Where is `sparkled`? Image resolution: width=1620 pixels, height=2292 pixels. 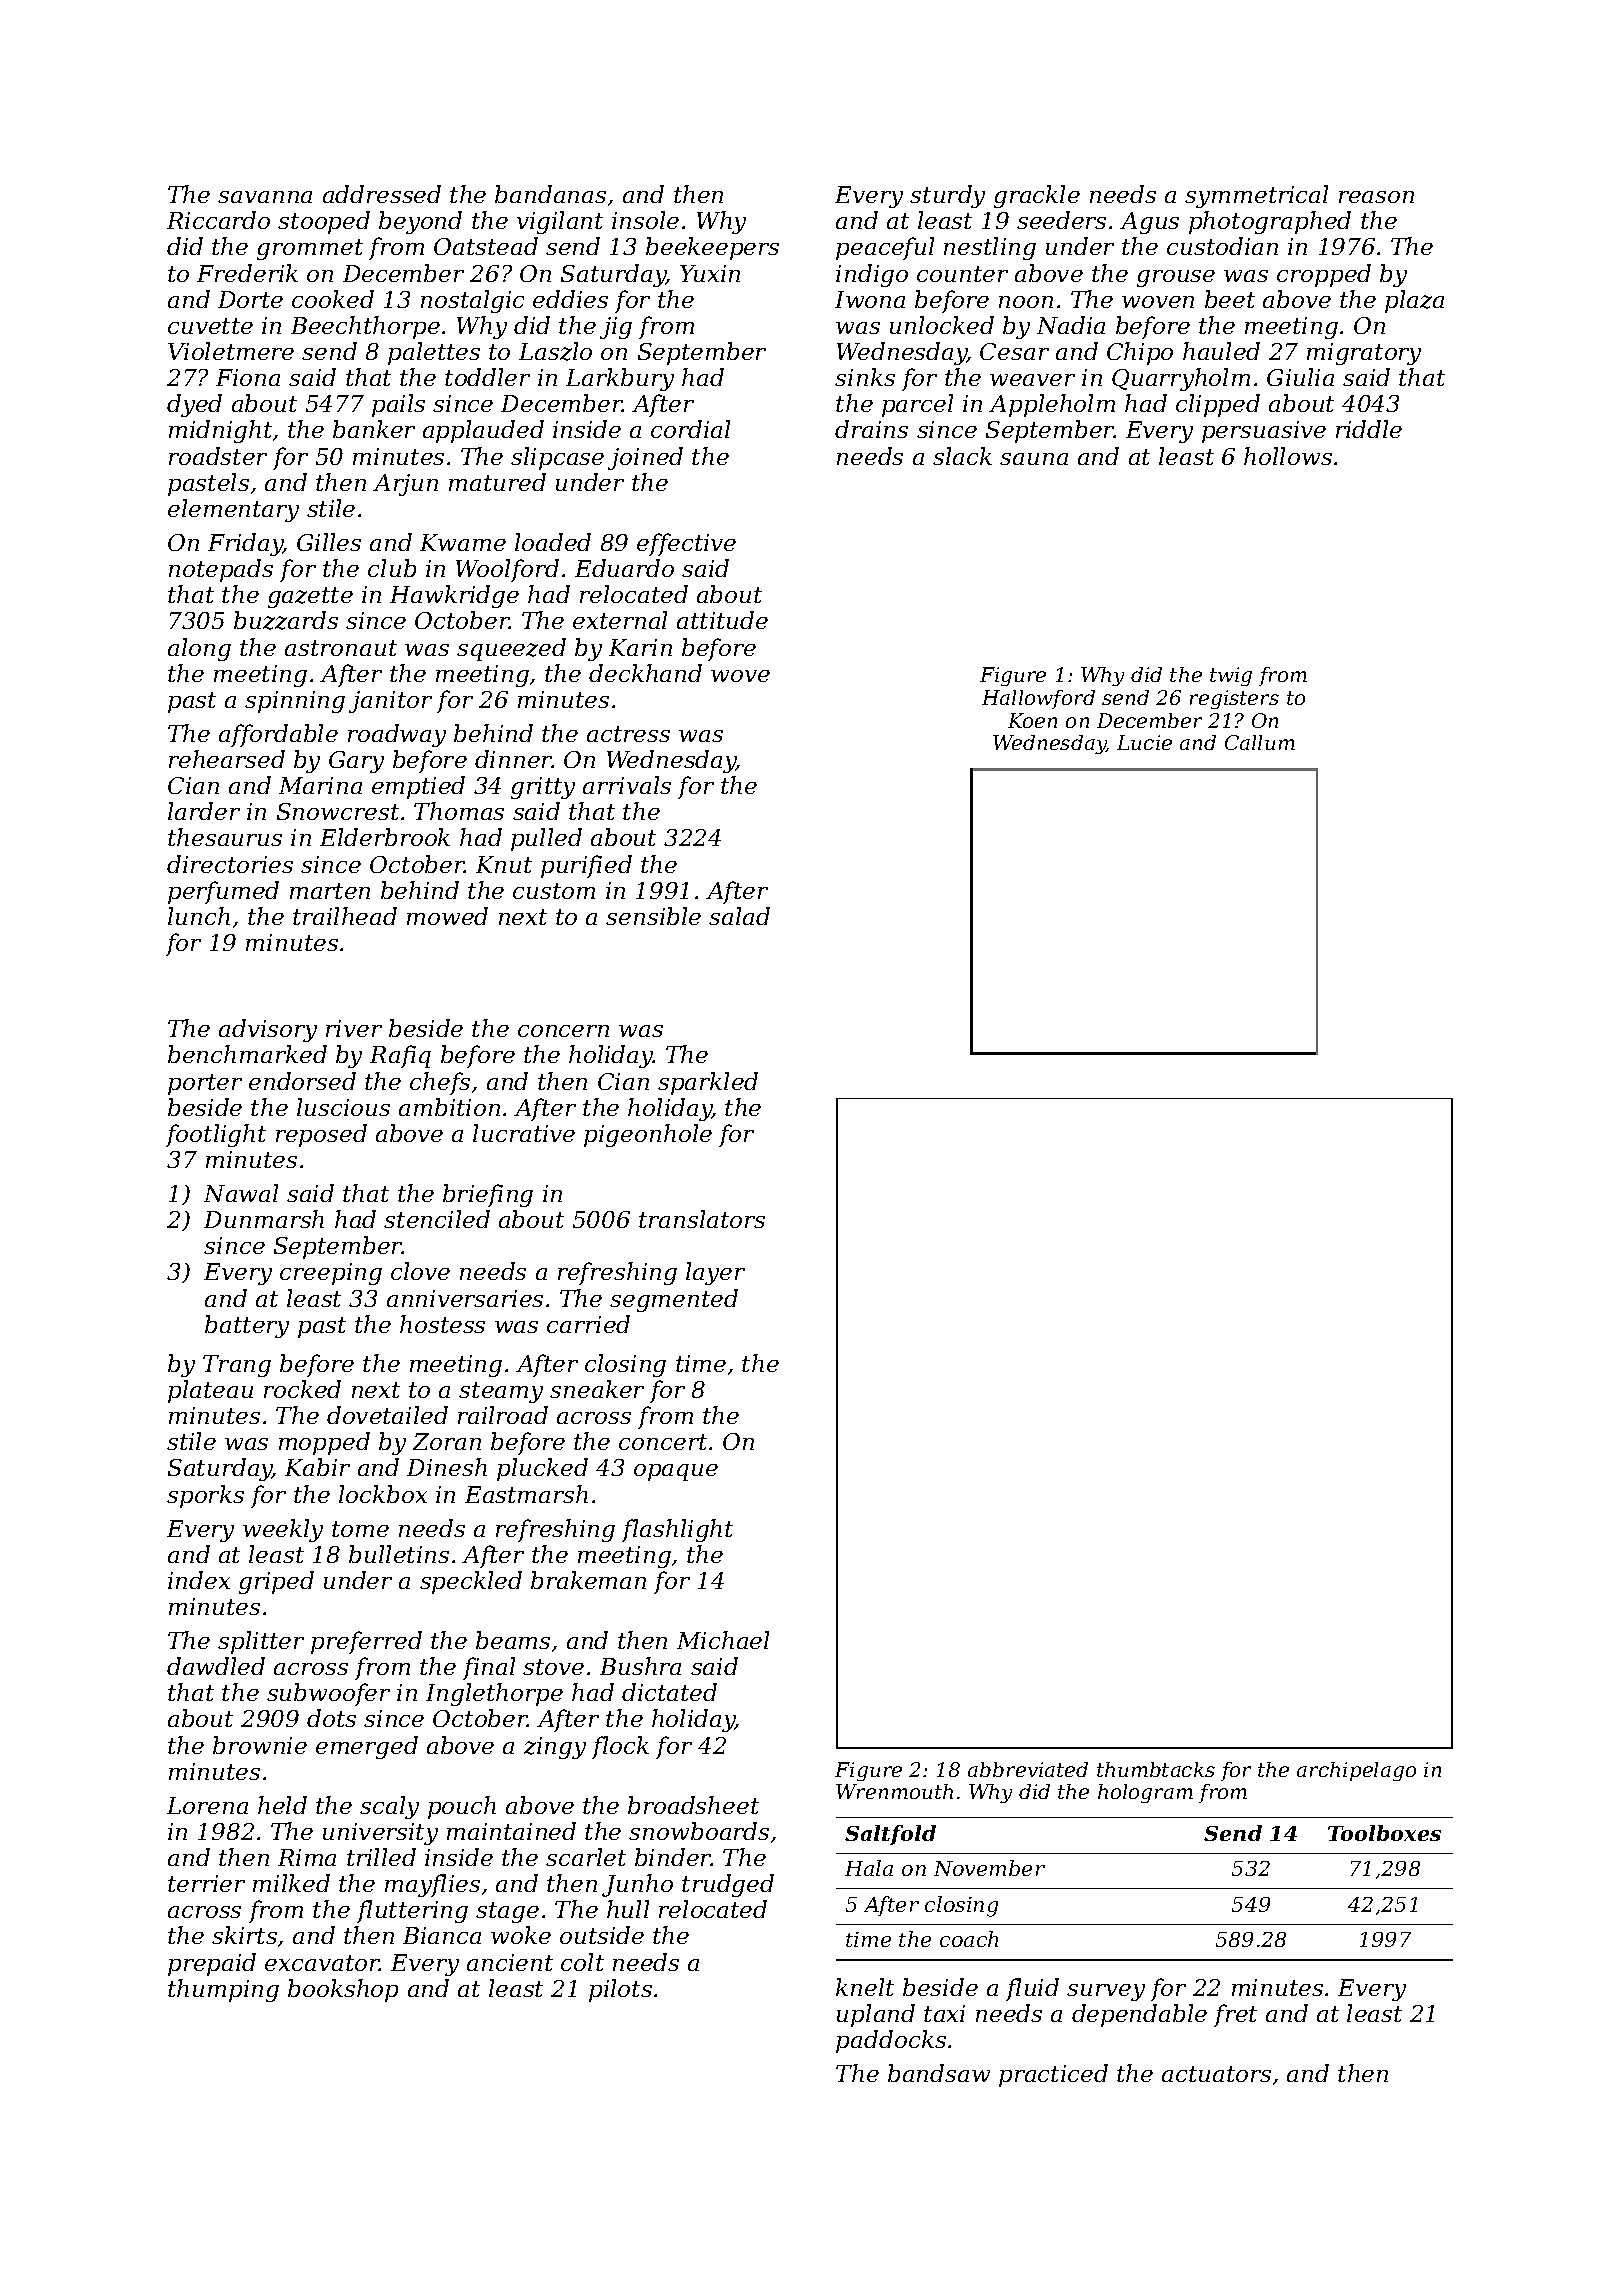
sparkled is located at coordinates (708, 1083).
